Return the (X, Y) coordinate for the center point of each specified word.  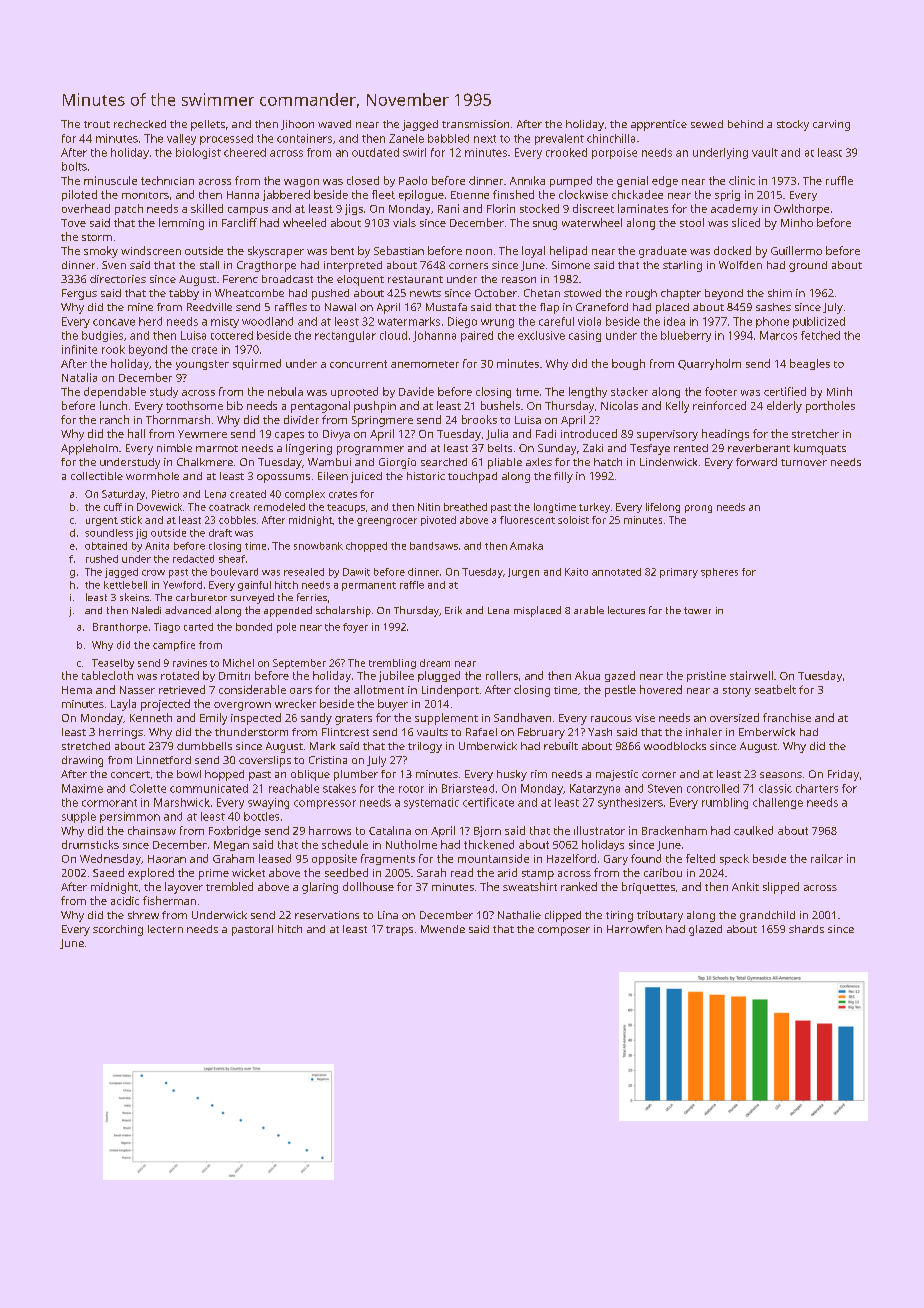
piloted (79, 195)
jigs (354, 209)
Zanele (406, 138)
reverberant (759, 448)
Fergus (79, 294)
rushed (102, 559)
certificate (488, 802)
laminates (643, 208)
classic (775, 788)
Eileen (333, 476)
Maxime (82, 788)
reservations (327, 915)
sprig (727, 195)
